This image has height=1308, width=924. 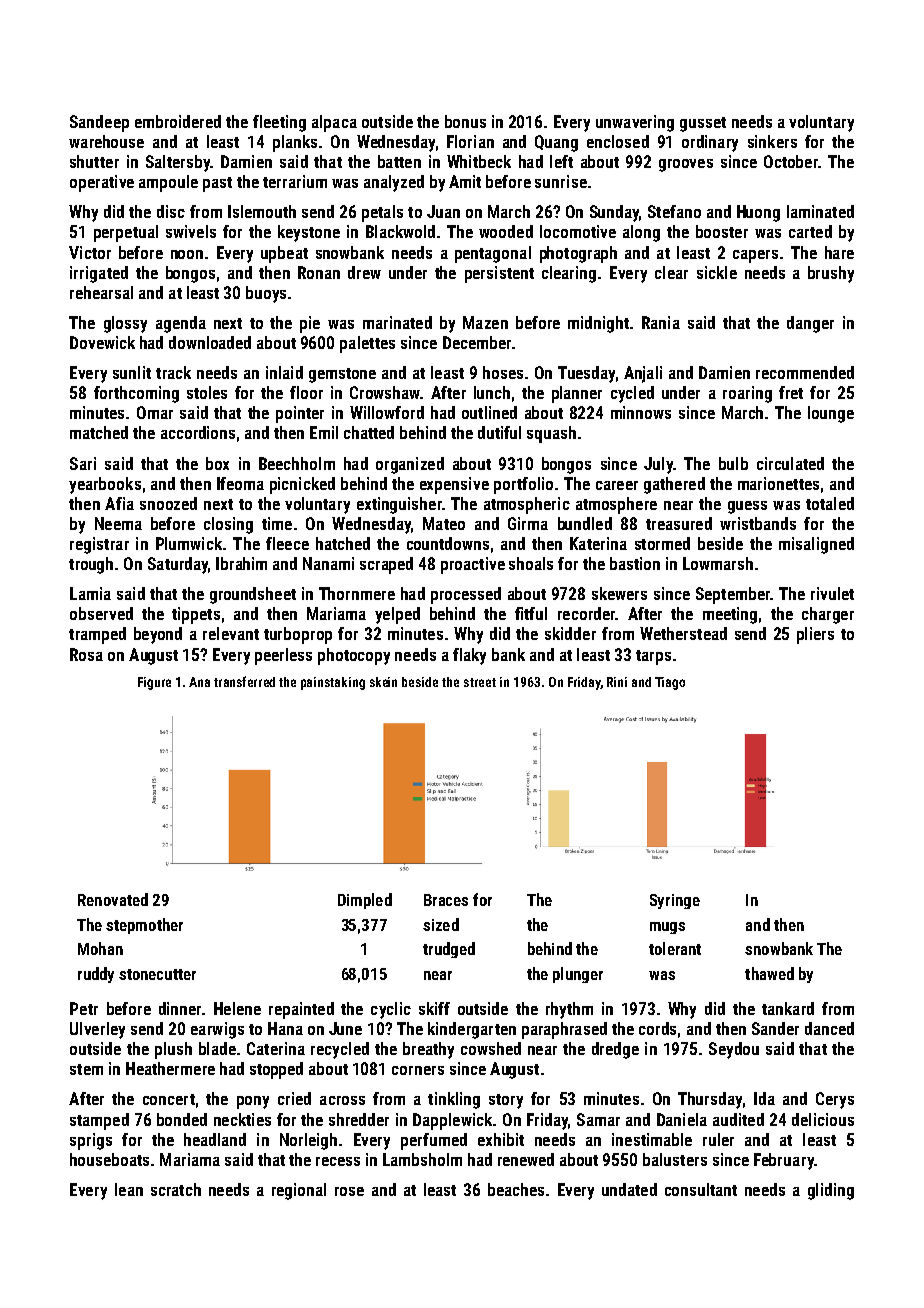 I want to click on recess, so click(x=338, y=1161).
